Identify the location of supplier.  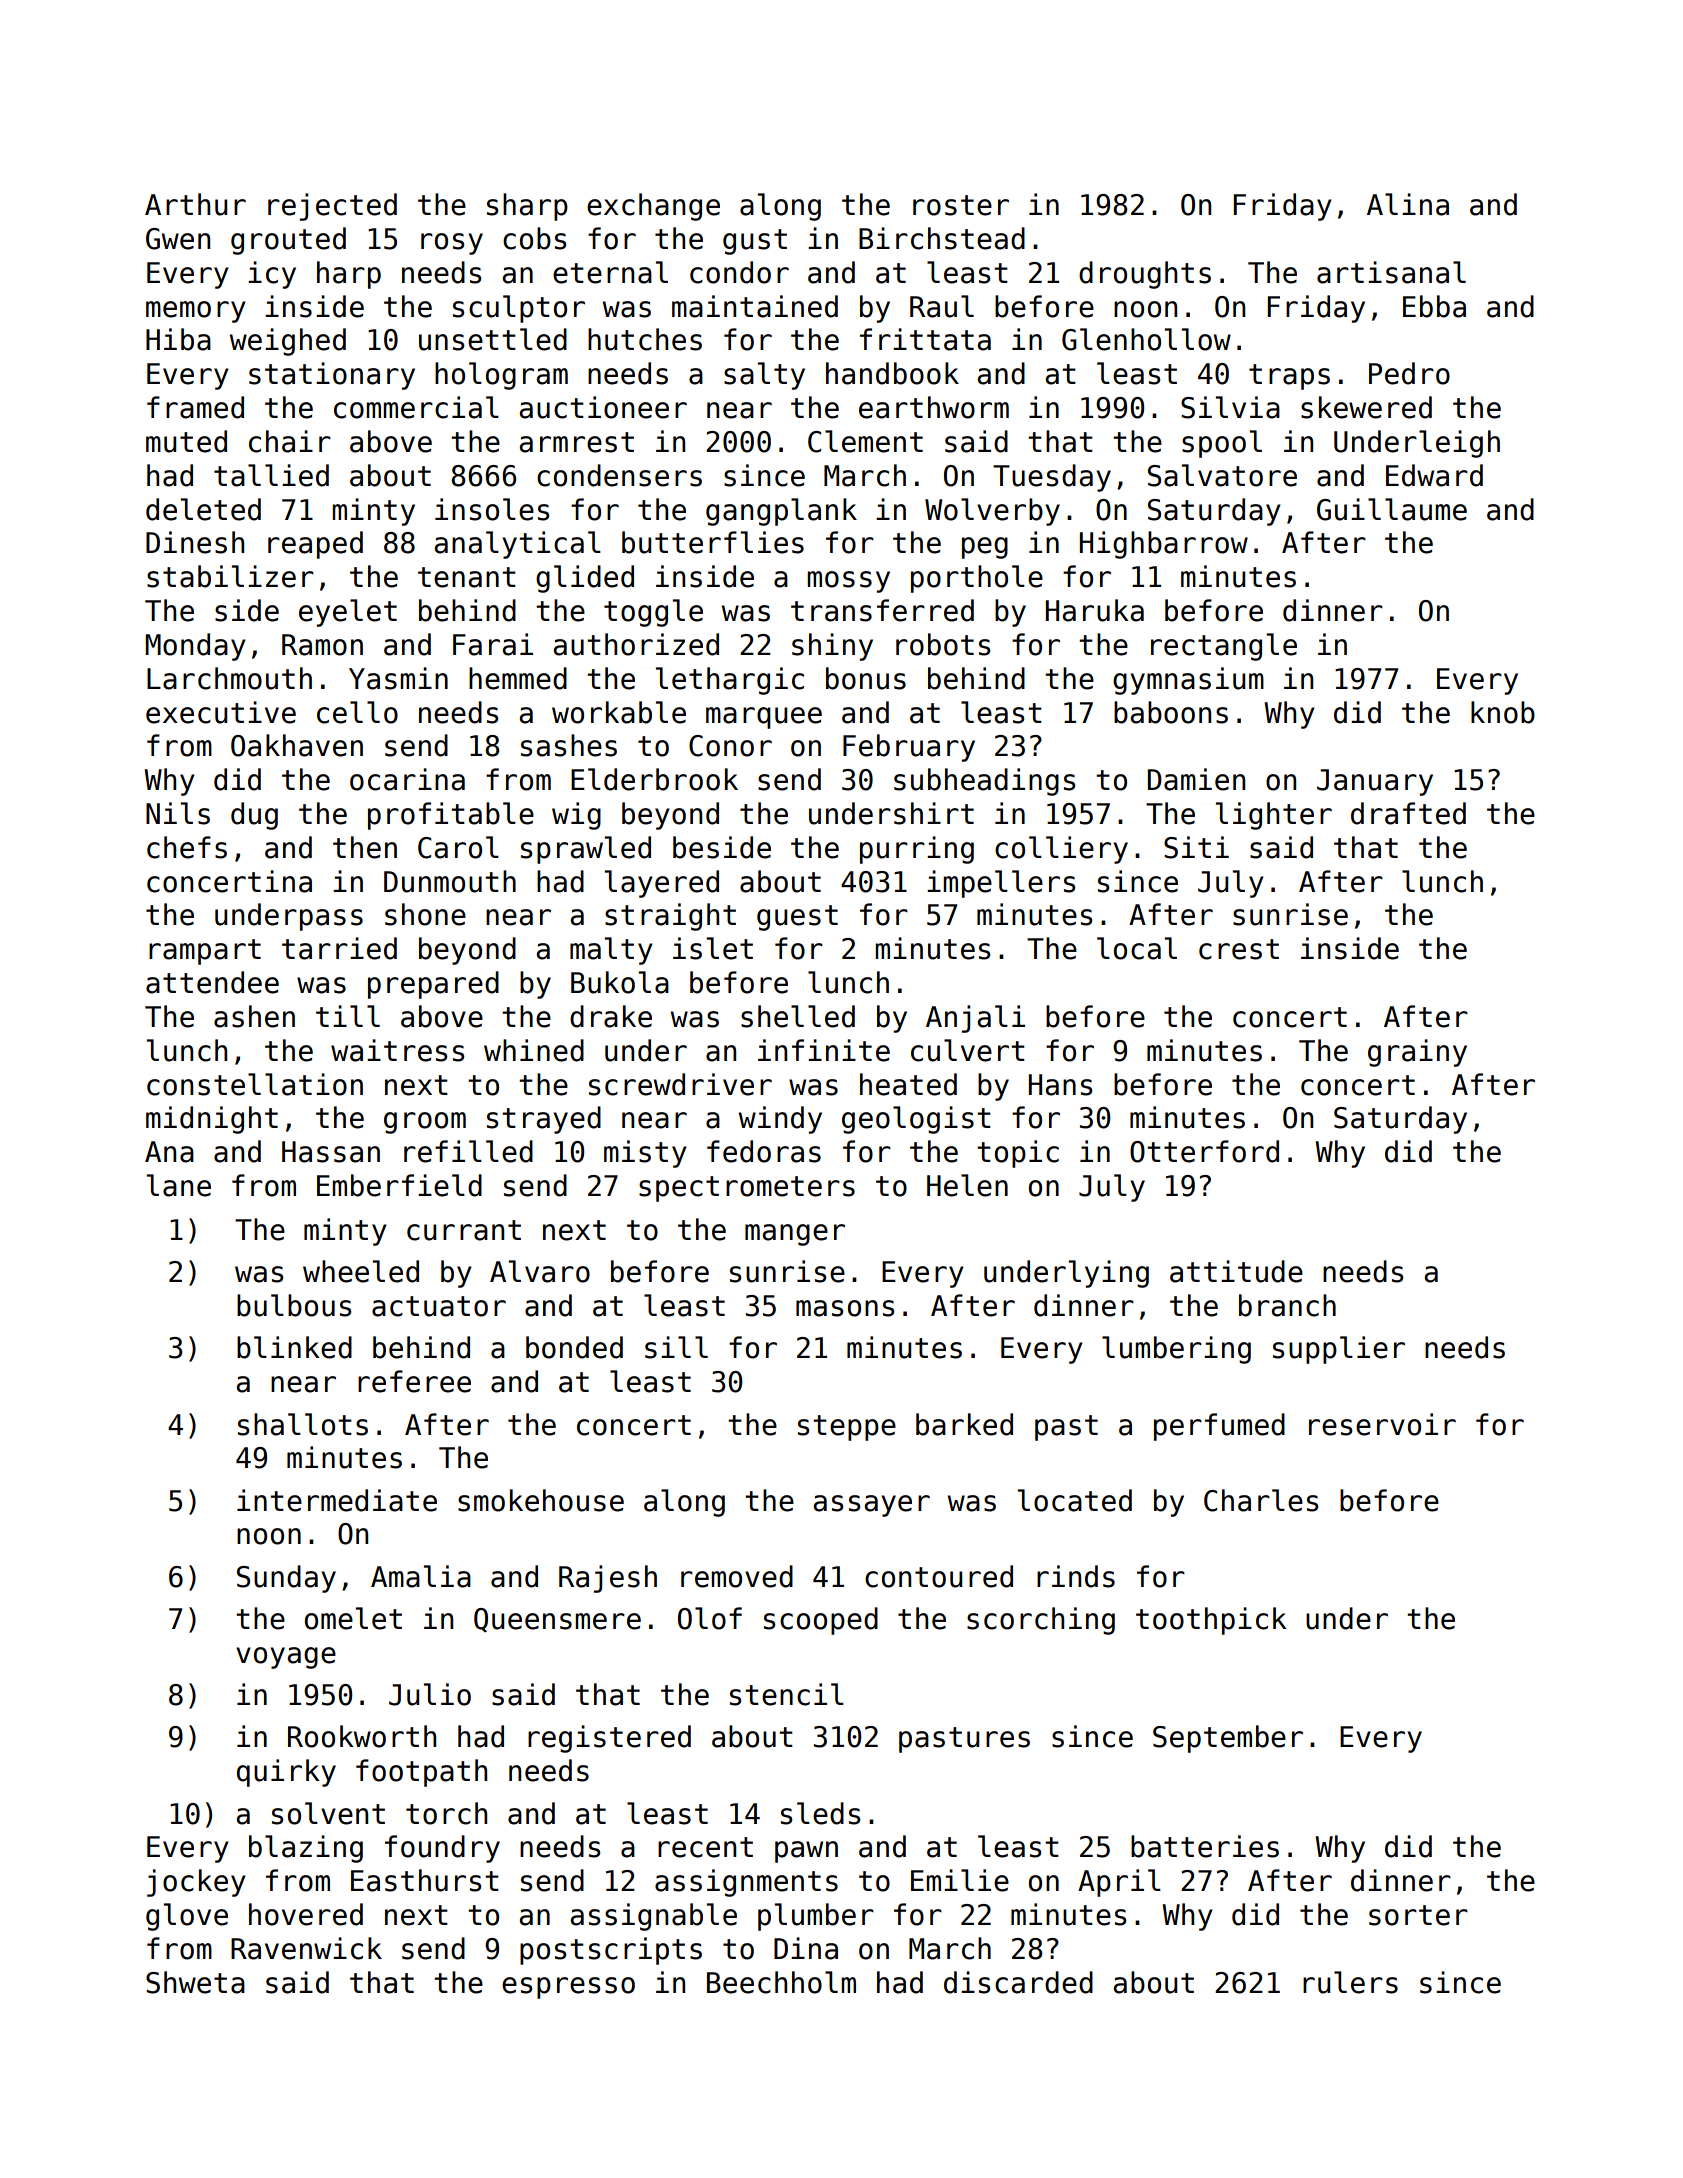
(1339, 1350).
